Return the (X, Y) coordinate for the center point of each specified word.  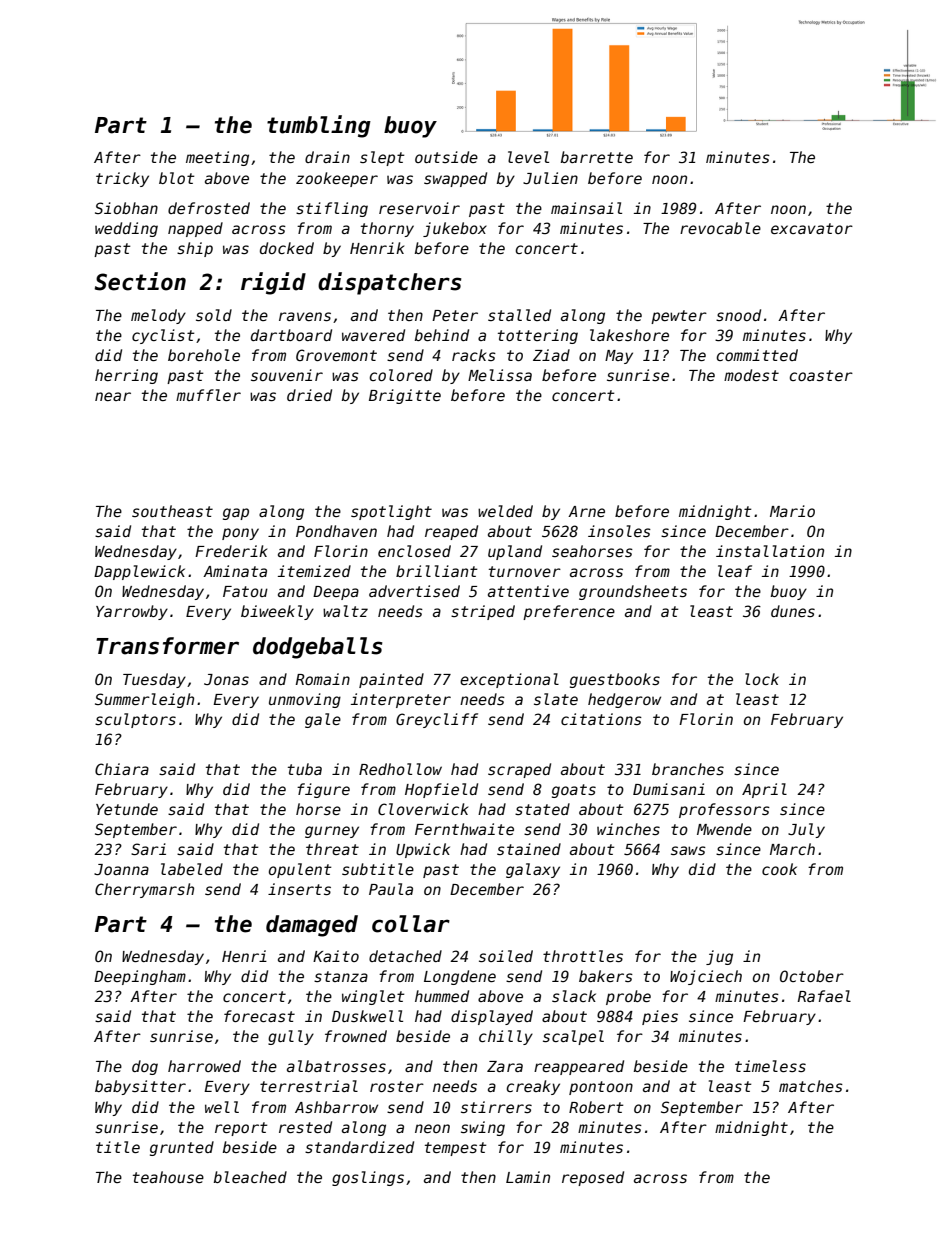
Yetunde (127, 809)
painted (391, 680)
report (241, 1129)
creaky (533, 1087)
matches (811, 1086)
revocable (720, 228)
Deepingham (140, 977)
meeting (217, 158)
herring (126, 376)
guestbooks (615, 680)
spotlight (391, 512)
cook (779, 869)
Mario (792, 511)
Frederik (231, 551)
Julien (550, 178)
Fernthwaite (464, 829)
